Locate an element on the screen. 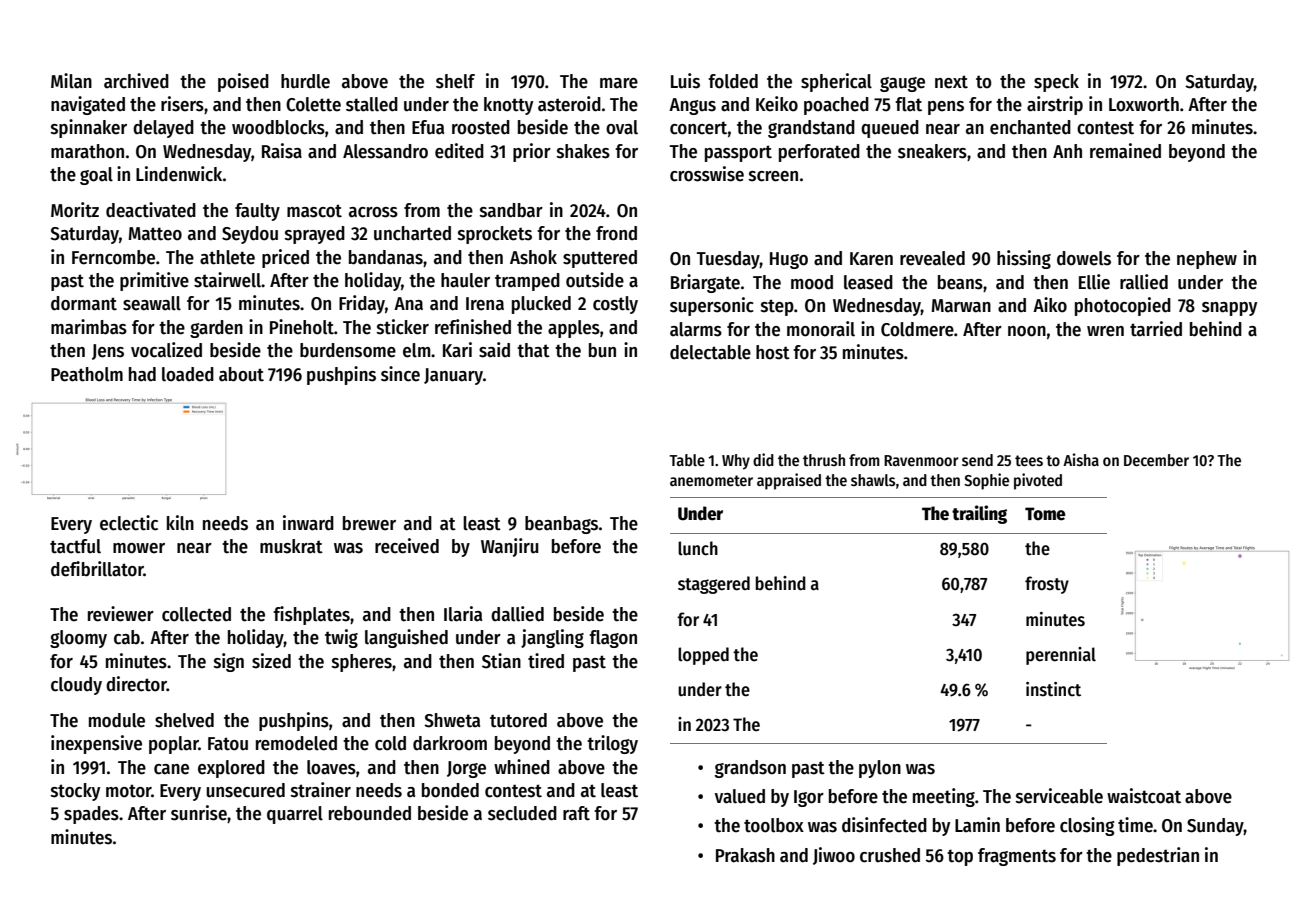 The width and height of the screenshot is (1308, 924). remained is located at coordinates (1125, 151).
